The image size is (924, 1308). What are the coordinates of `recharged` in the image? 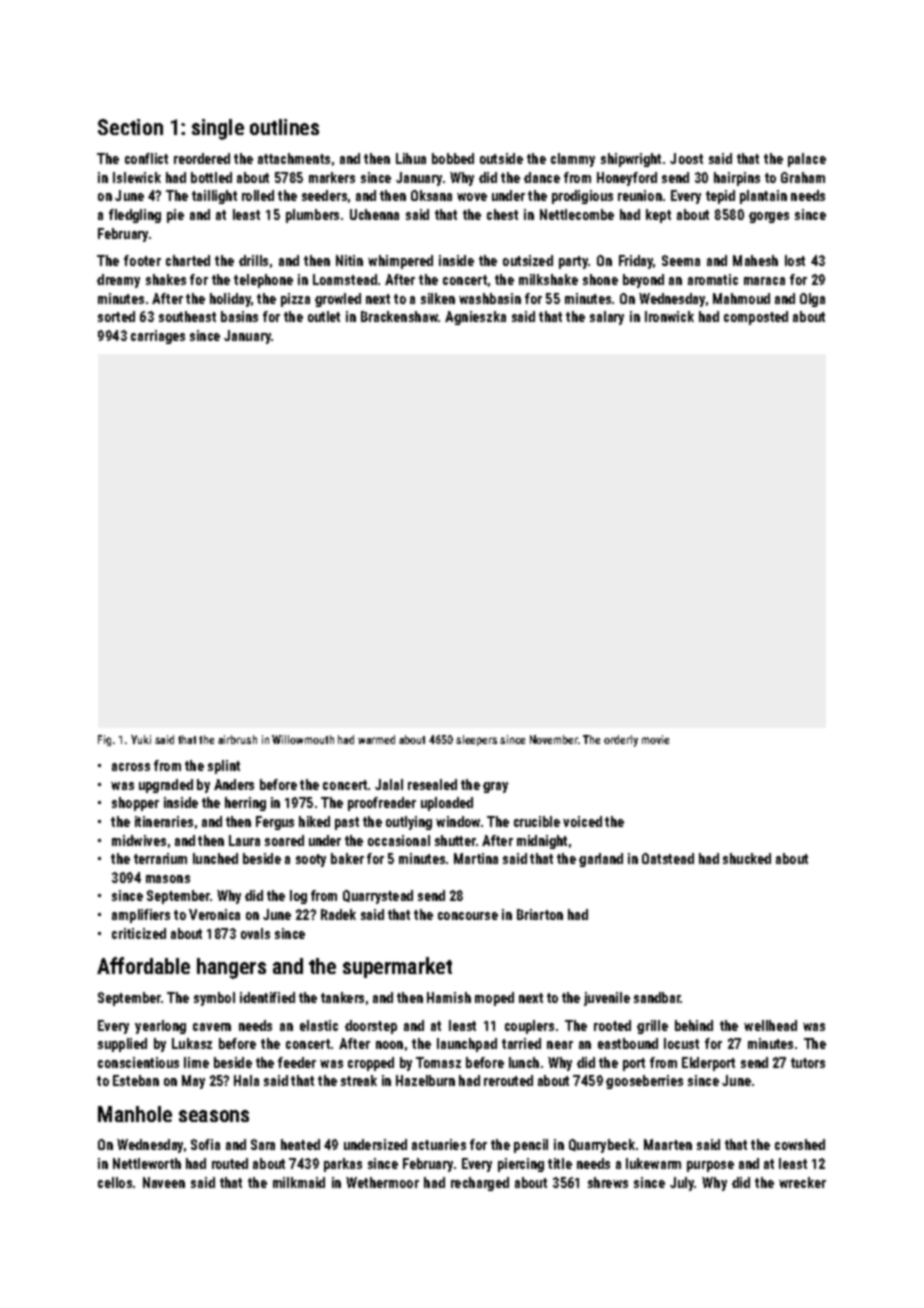 It's located at (480, 1184).
